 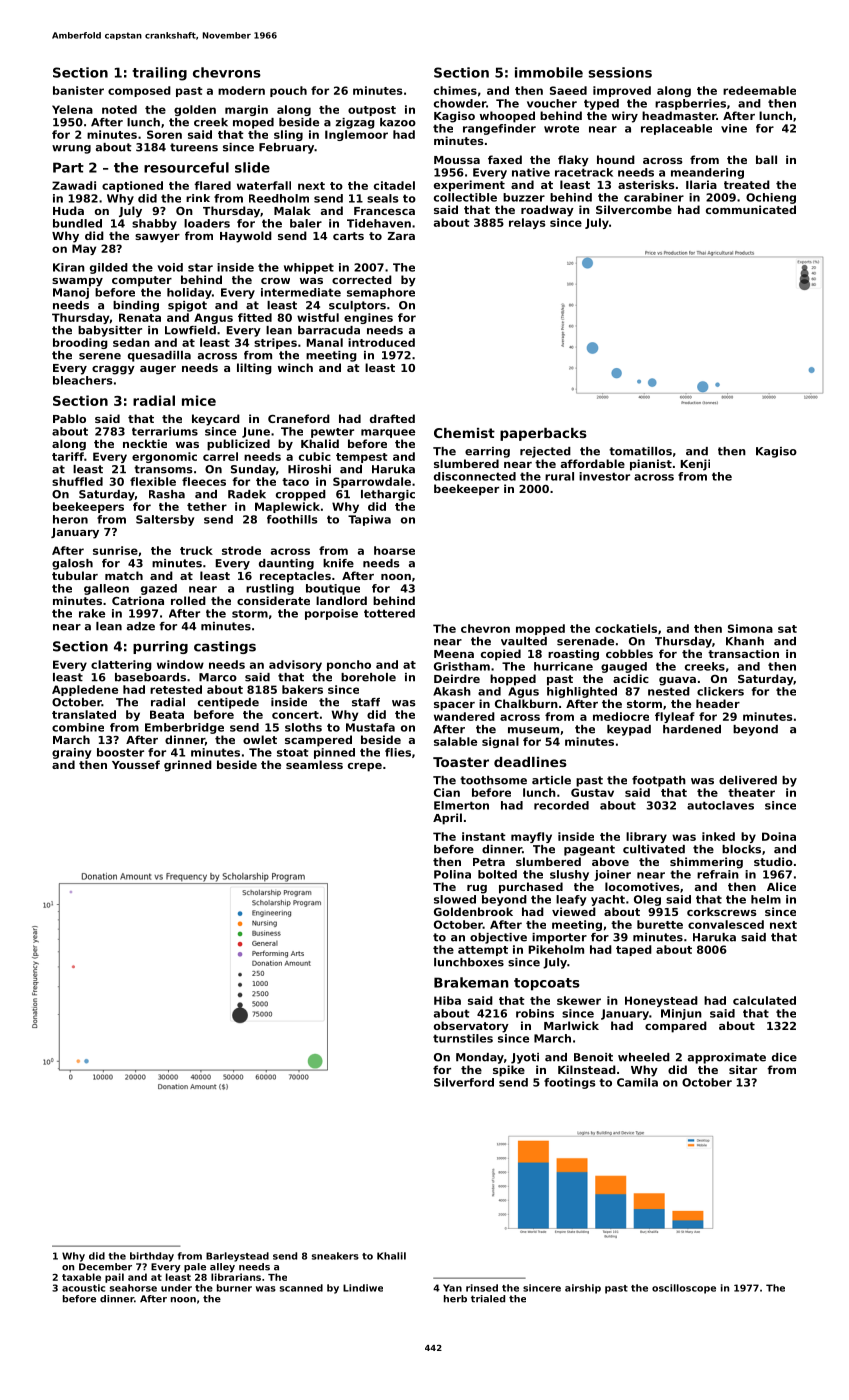 I want to click on semaphore, so click(x=381, y=293).
